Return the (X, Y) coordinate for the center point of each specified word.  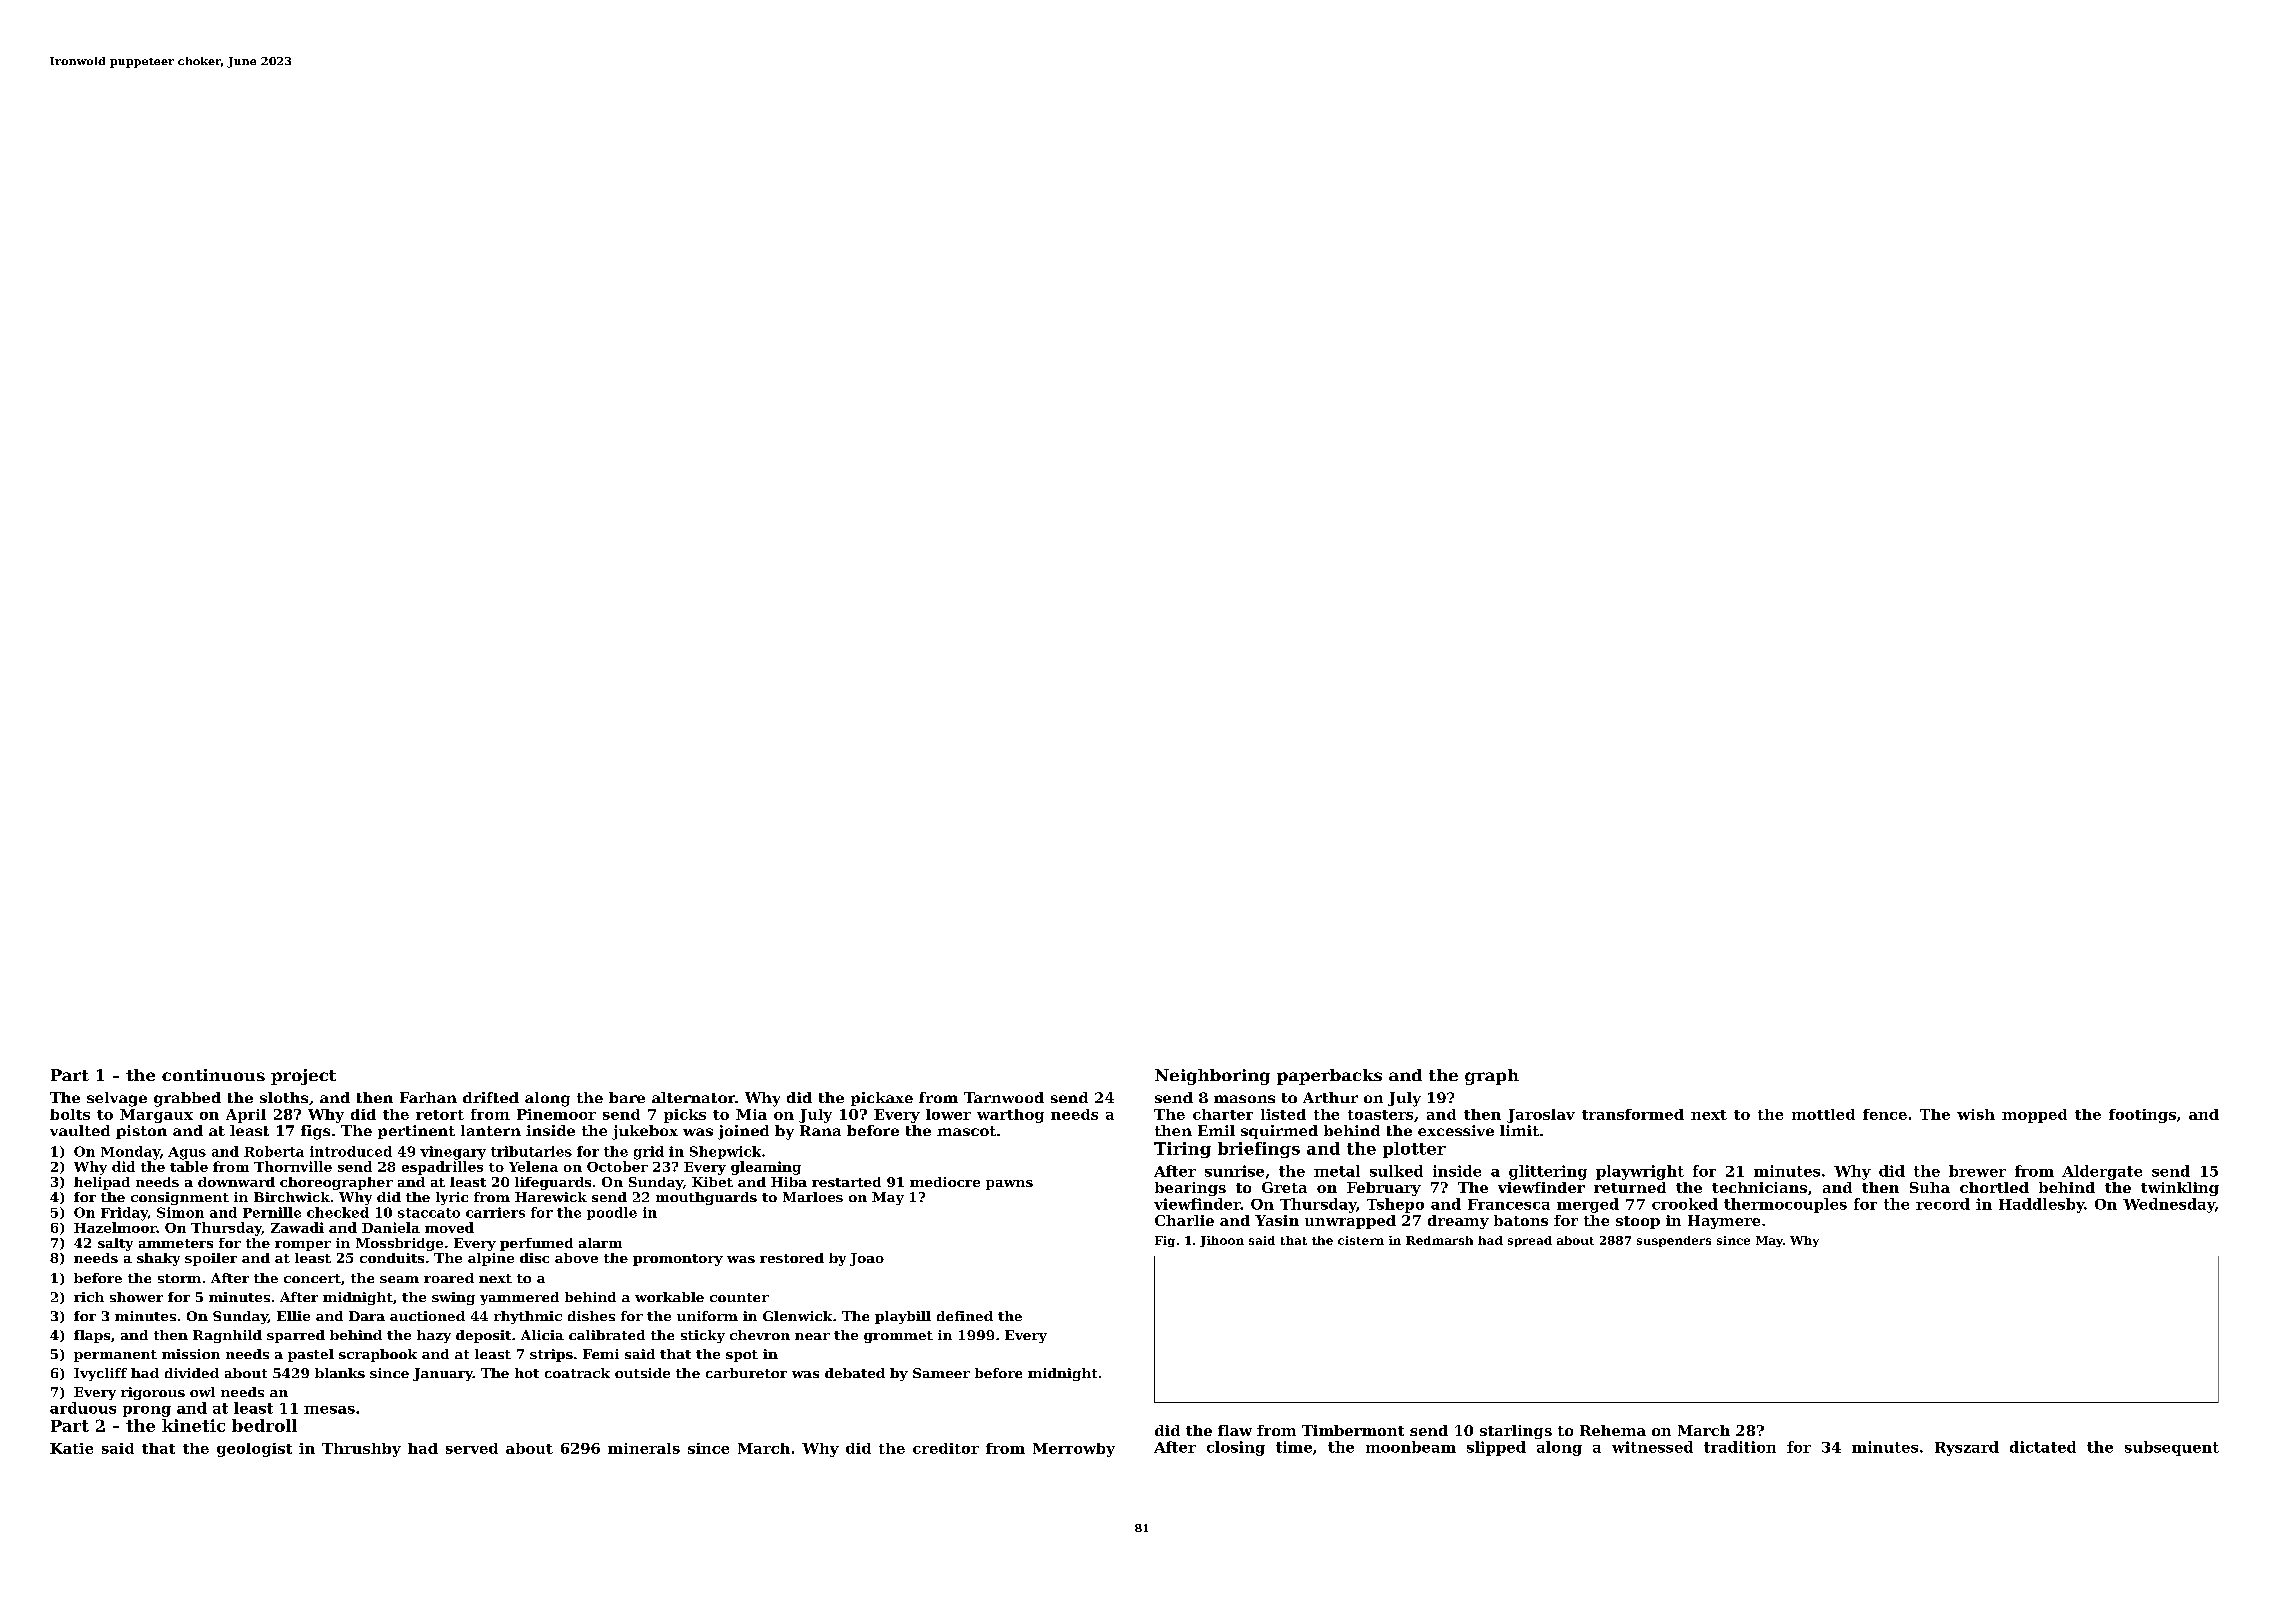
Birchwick (292, 1197)
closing (1236, 1448)
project (303, 1077)
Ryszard (1967, 1448)
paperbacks (1329, 1077)
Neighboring (1212, 1077)
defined (965, 1316)
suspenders (1674, 1241)
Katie (71, 1448)
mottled (1823, 1114)
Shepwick (725, 1152)
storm (179, 1278)
